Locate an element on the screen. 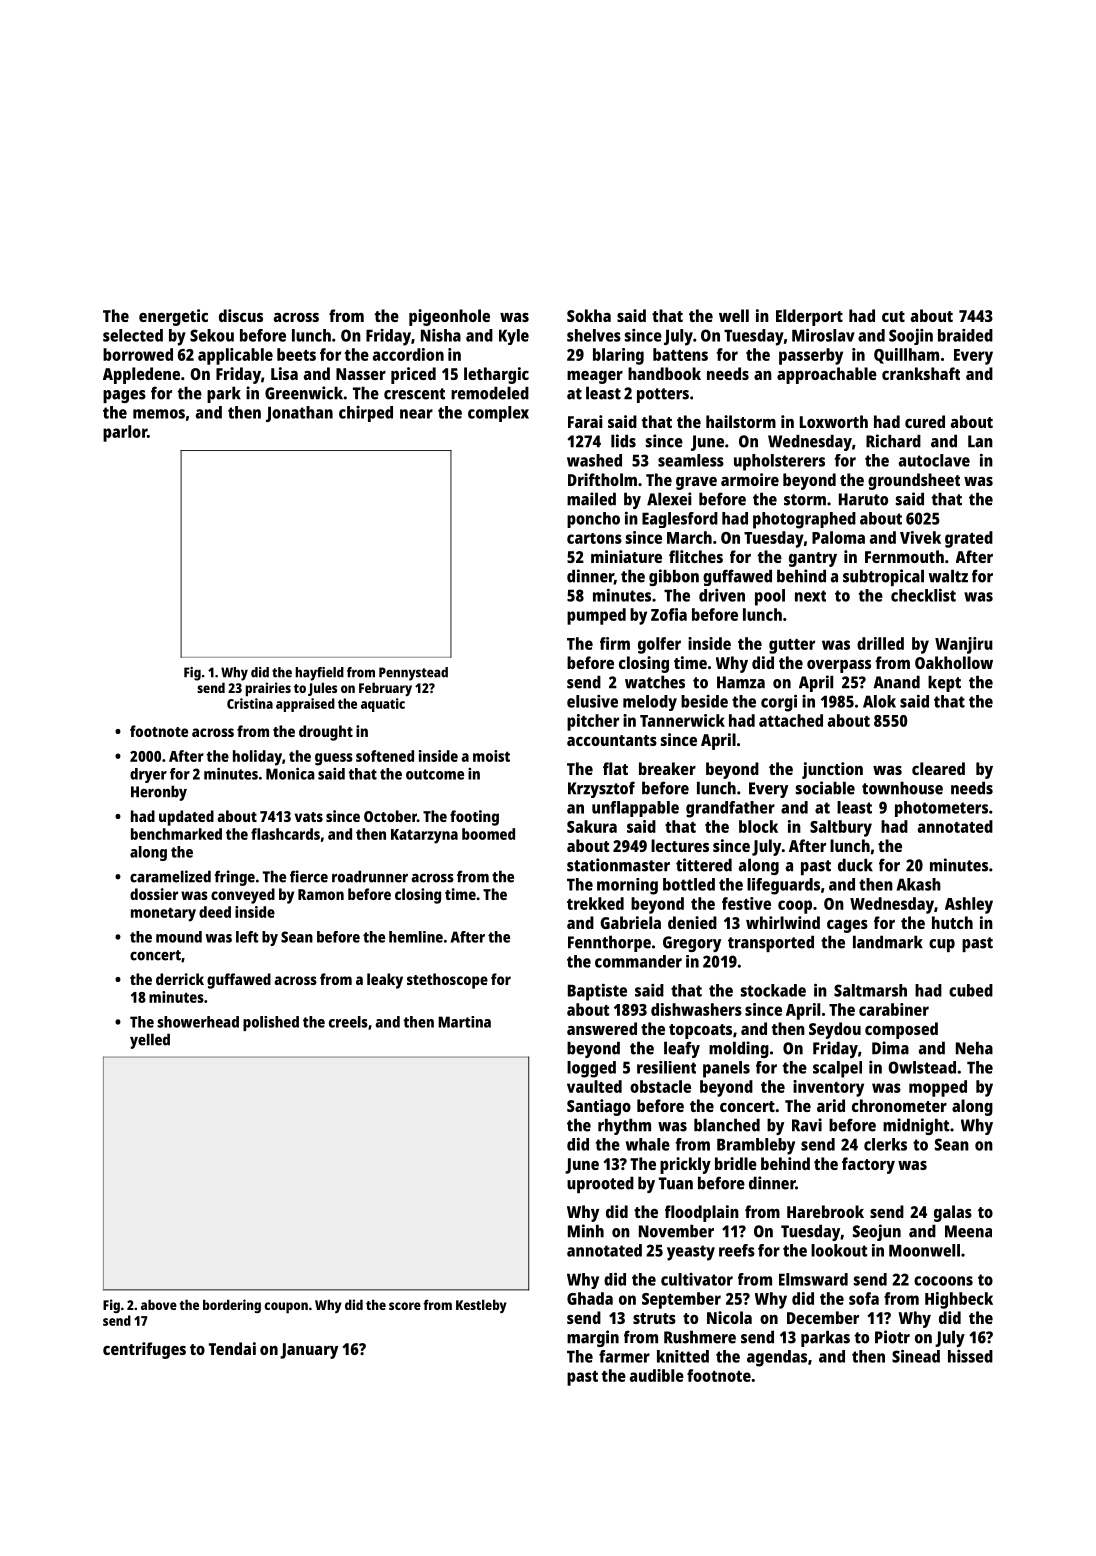 Image resolution: width=1096 pixels, height=1556 pixels. January is located at coordinates (309, 1351).
